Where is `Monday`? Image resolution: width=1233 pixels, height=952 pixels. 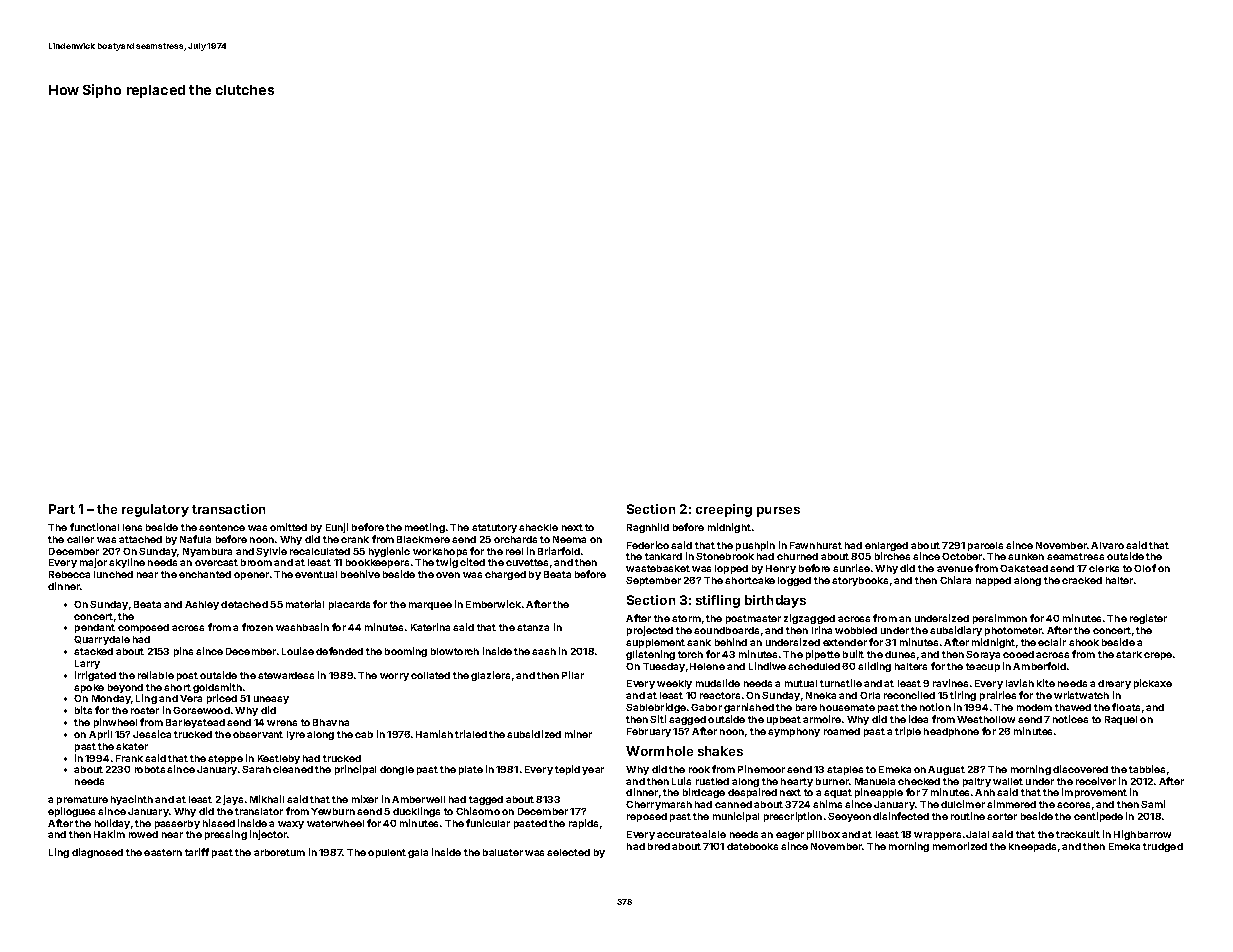
Monday is located at coordinates (111, 699).
